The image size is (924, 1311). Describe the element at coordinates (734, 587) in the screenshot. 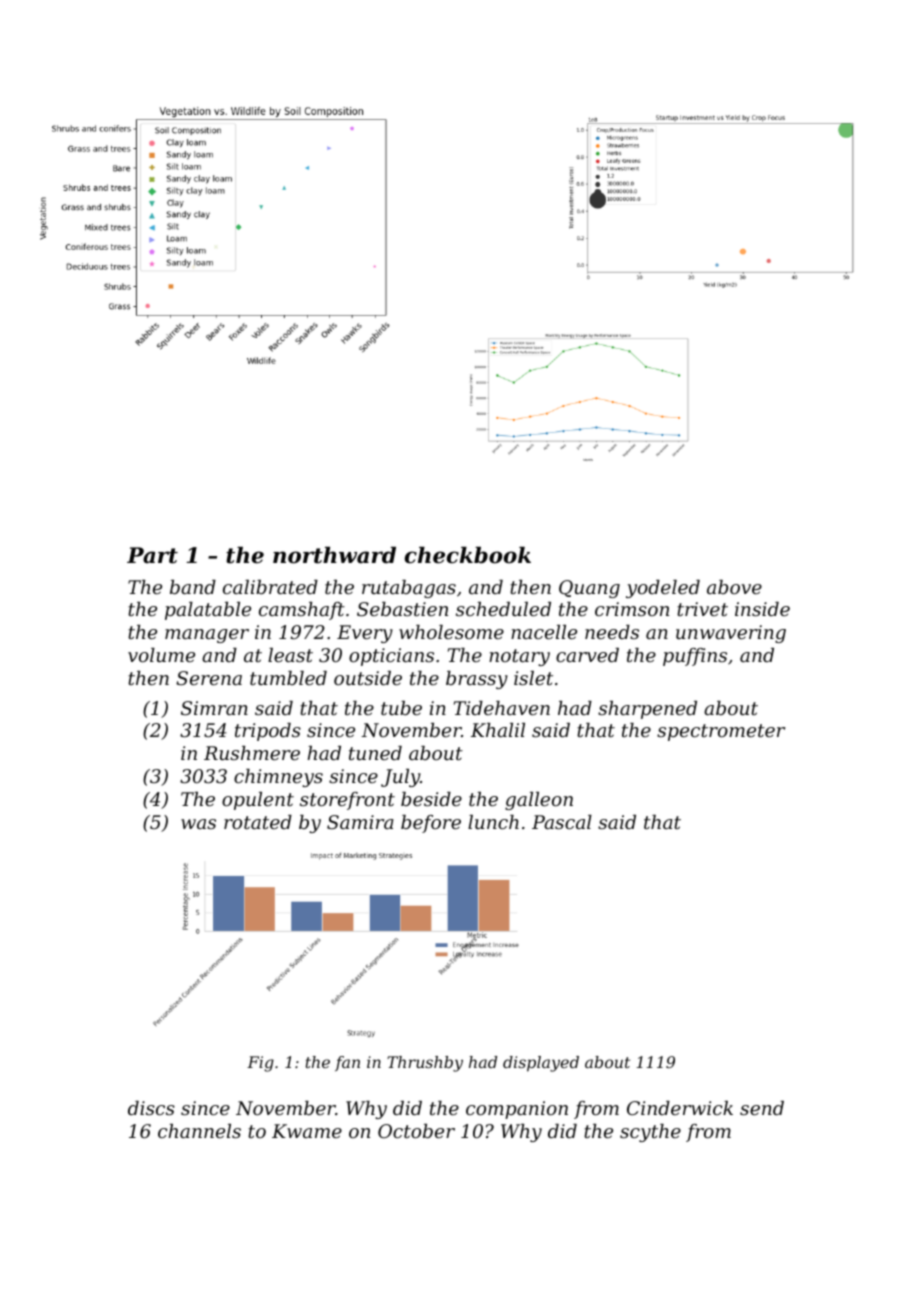

I see `above` at that location.
